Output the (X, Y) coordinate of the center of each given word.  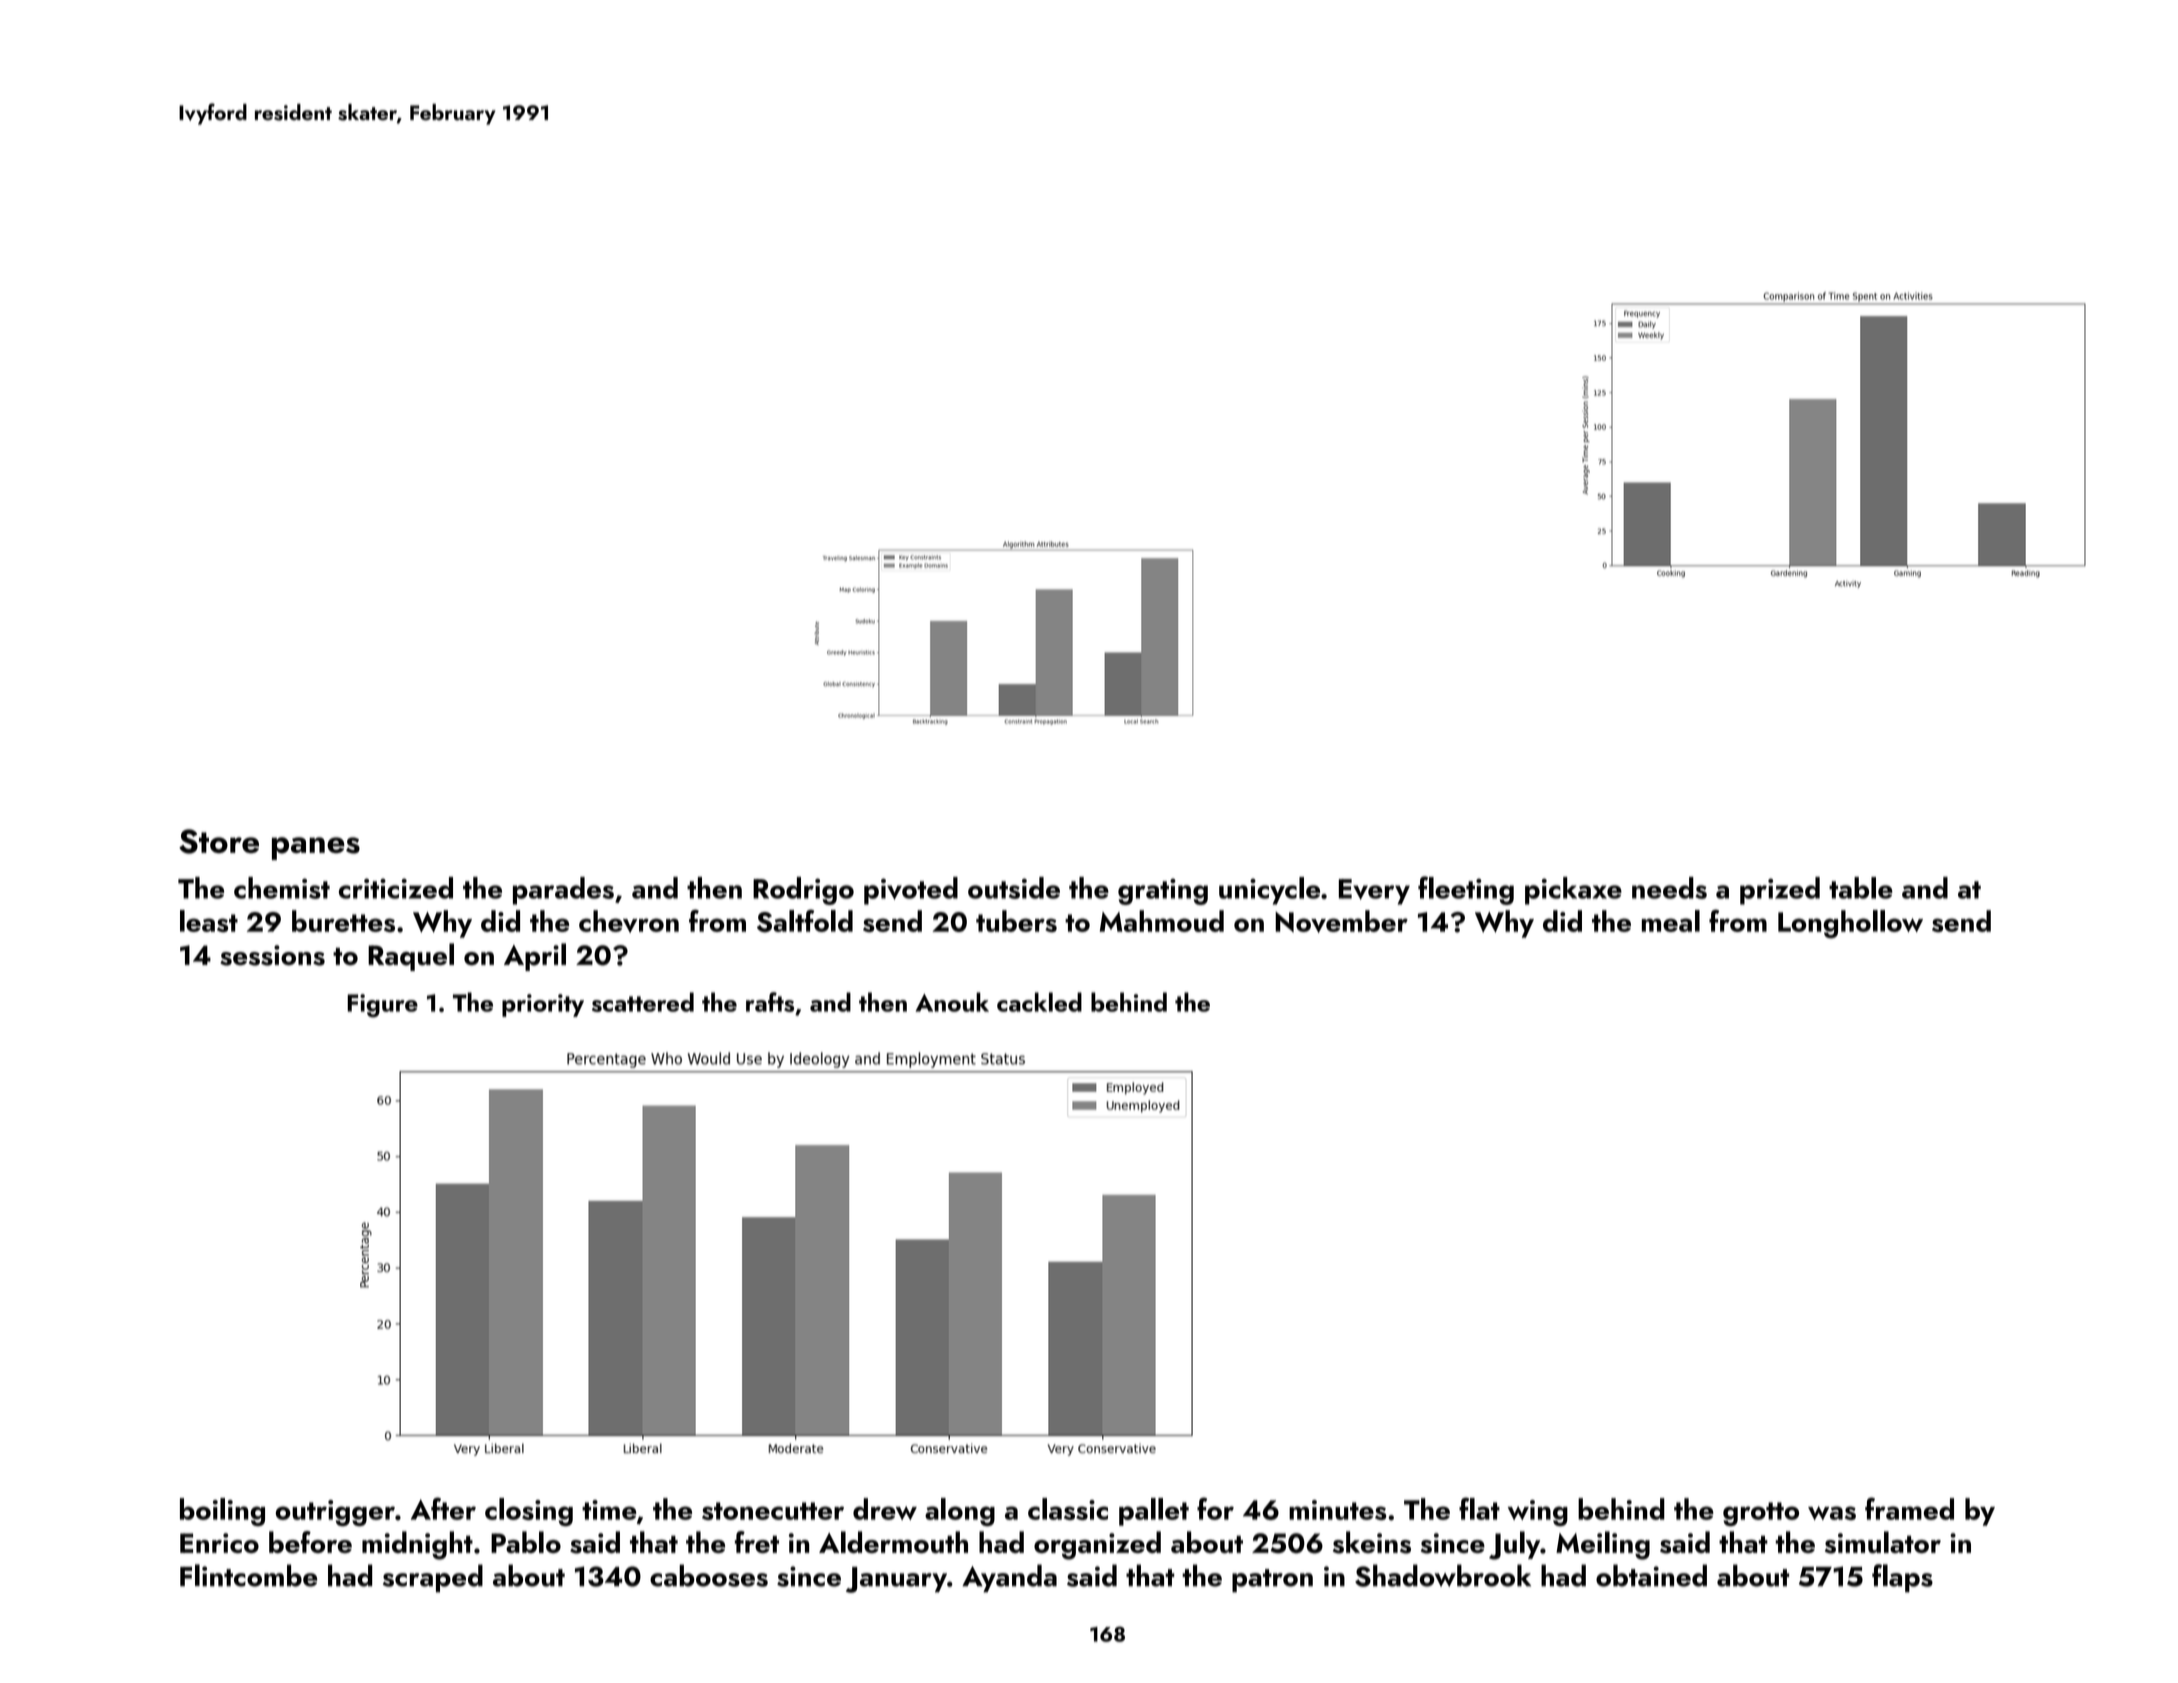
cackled (1039, 1002)
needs (1669, 888)
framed (1909, 1508)
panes (316, 848)
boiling (222, 1512)
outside (1014, 888)
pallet (1154, 1512)
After (443, 1508)
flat (1479, 1508)
